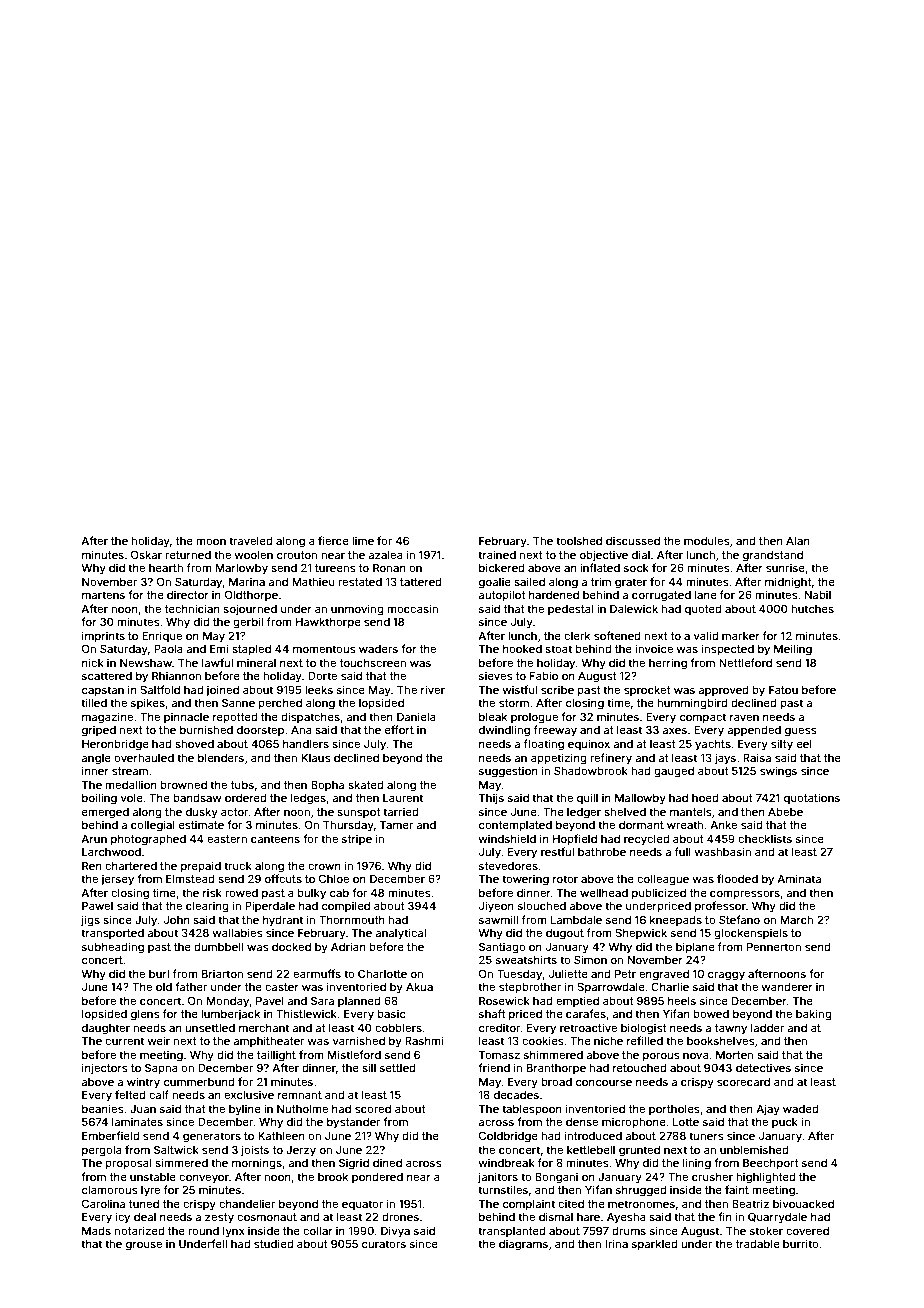  What do you see at coordinates (103, 637) in the document?
I see `imprints` at bounding box center [103, 637].
